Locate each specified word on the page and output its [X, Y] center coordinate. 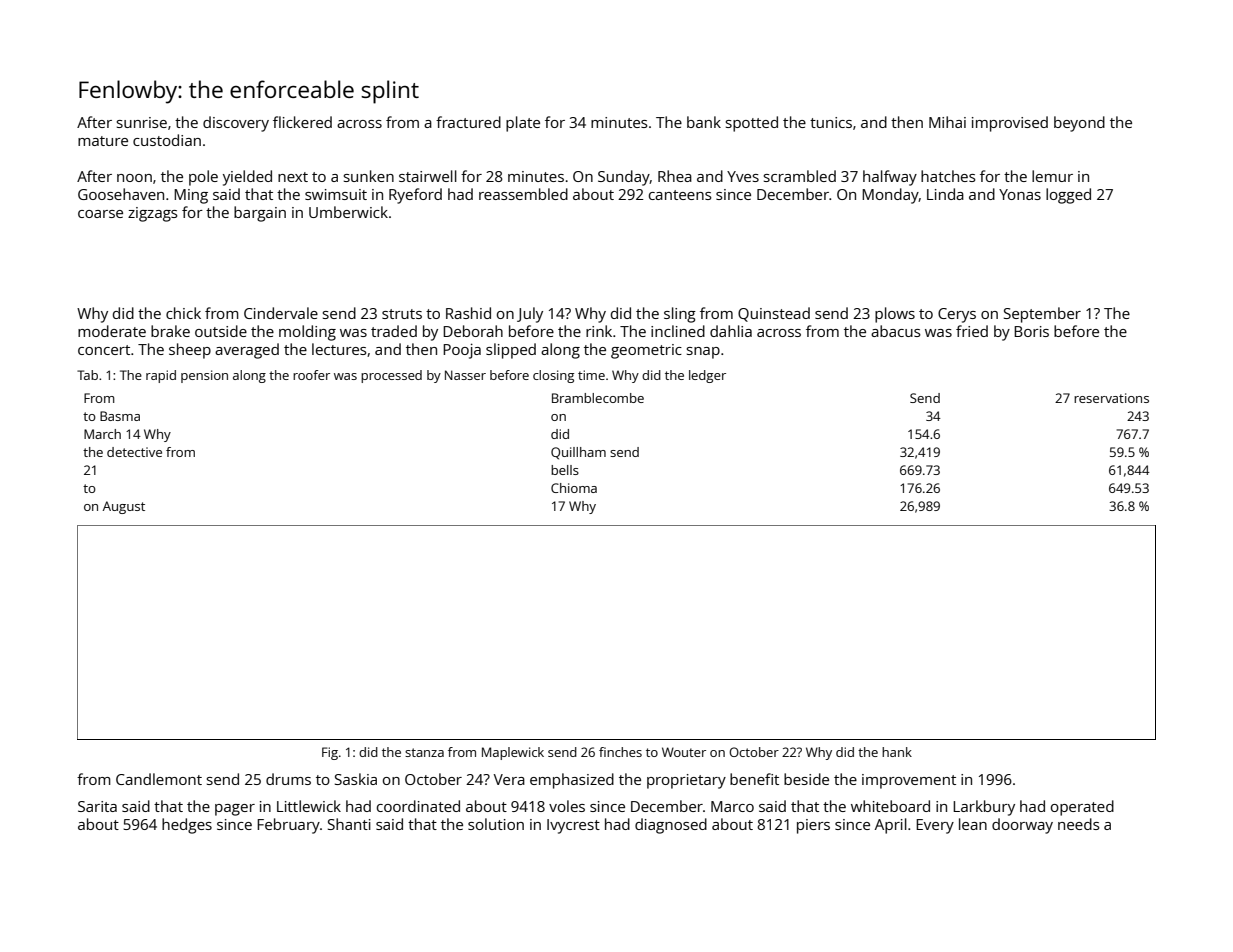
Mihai [947, 122]
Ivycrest [573, 826]
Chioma [574, 488]
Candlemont [159, 779]
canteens [680, 195]
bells [565, 470]
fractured [468, 122]
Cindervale [281, 313]
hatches [948, 176]
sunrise [142, 122]
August [124, 507]
